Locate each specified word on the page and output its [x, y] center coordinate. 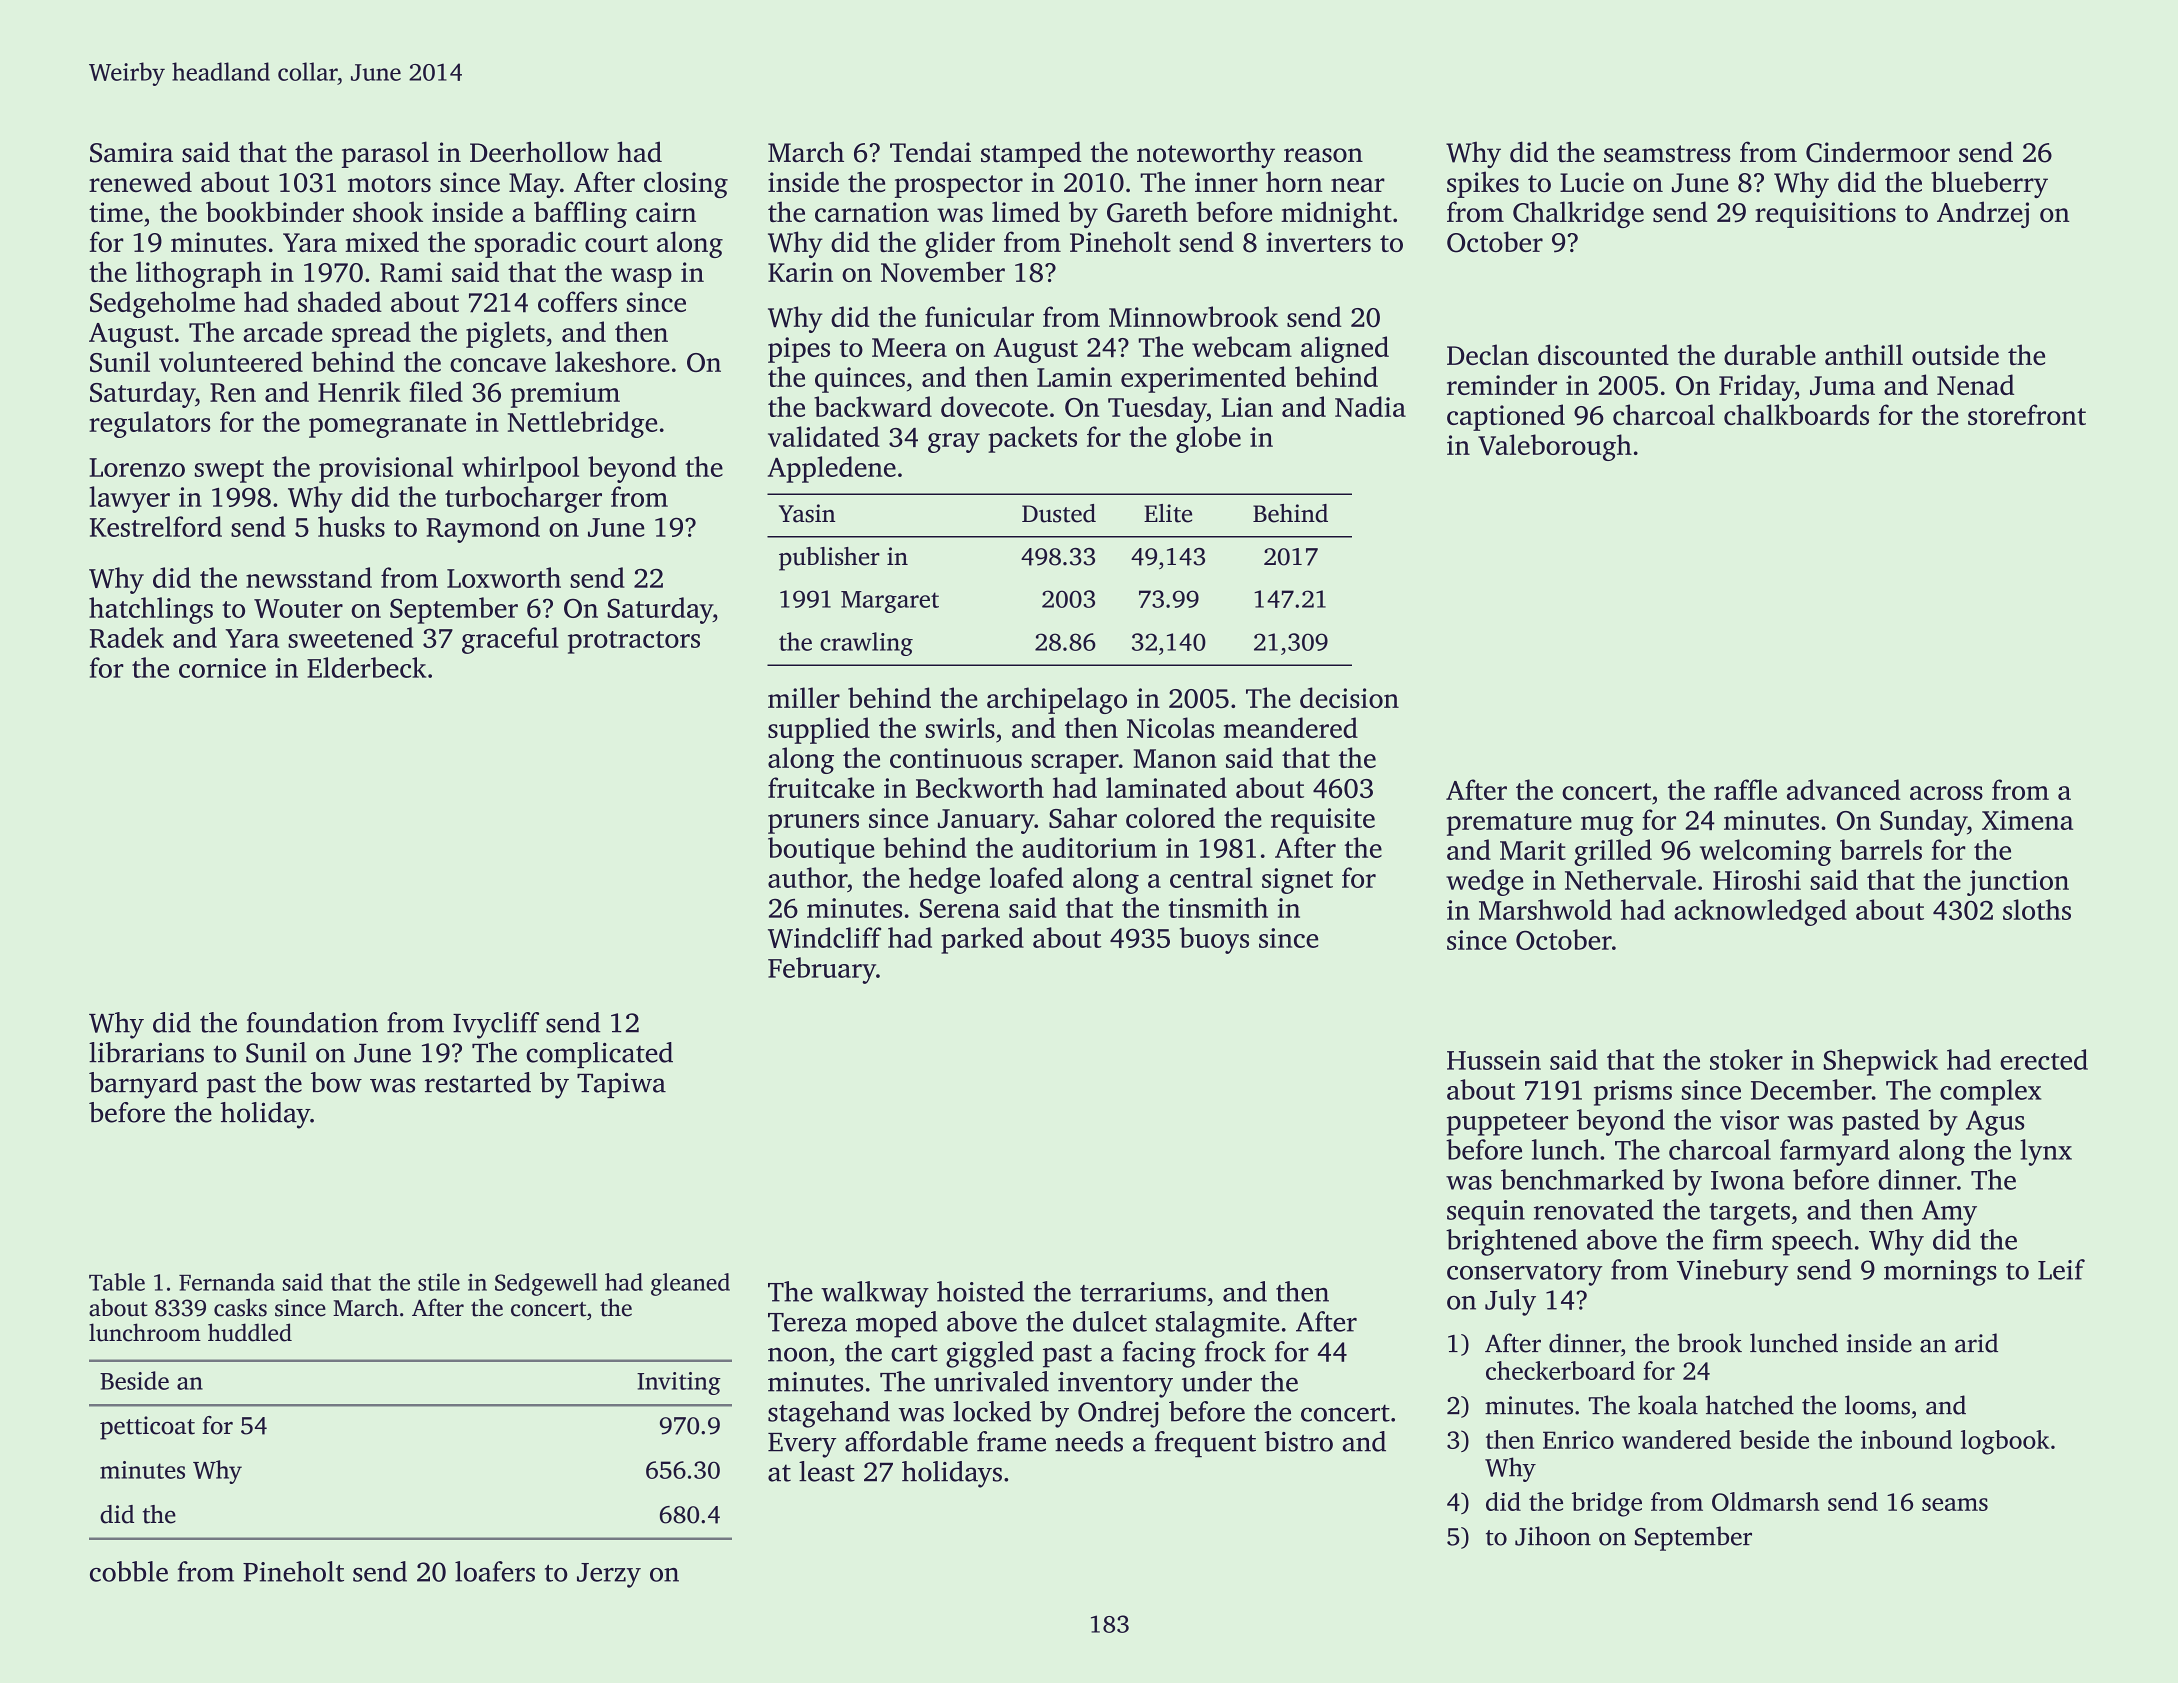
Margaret [890, 602]
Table [117, 1282]
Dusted [1059, 513]
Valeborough [1555, 447]
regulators [150, 424]
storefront [2027, 414]
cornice [222, 668]
